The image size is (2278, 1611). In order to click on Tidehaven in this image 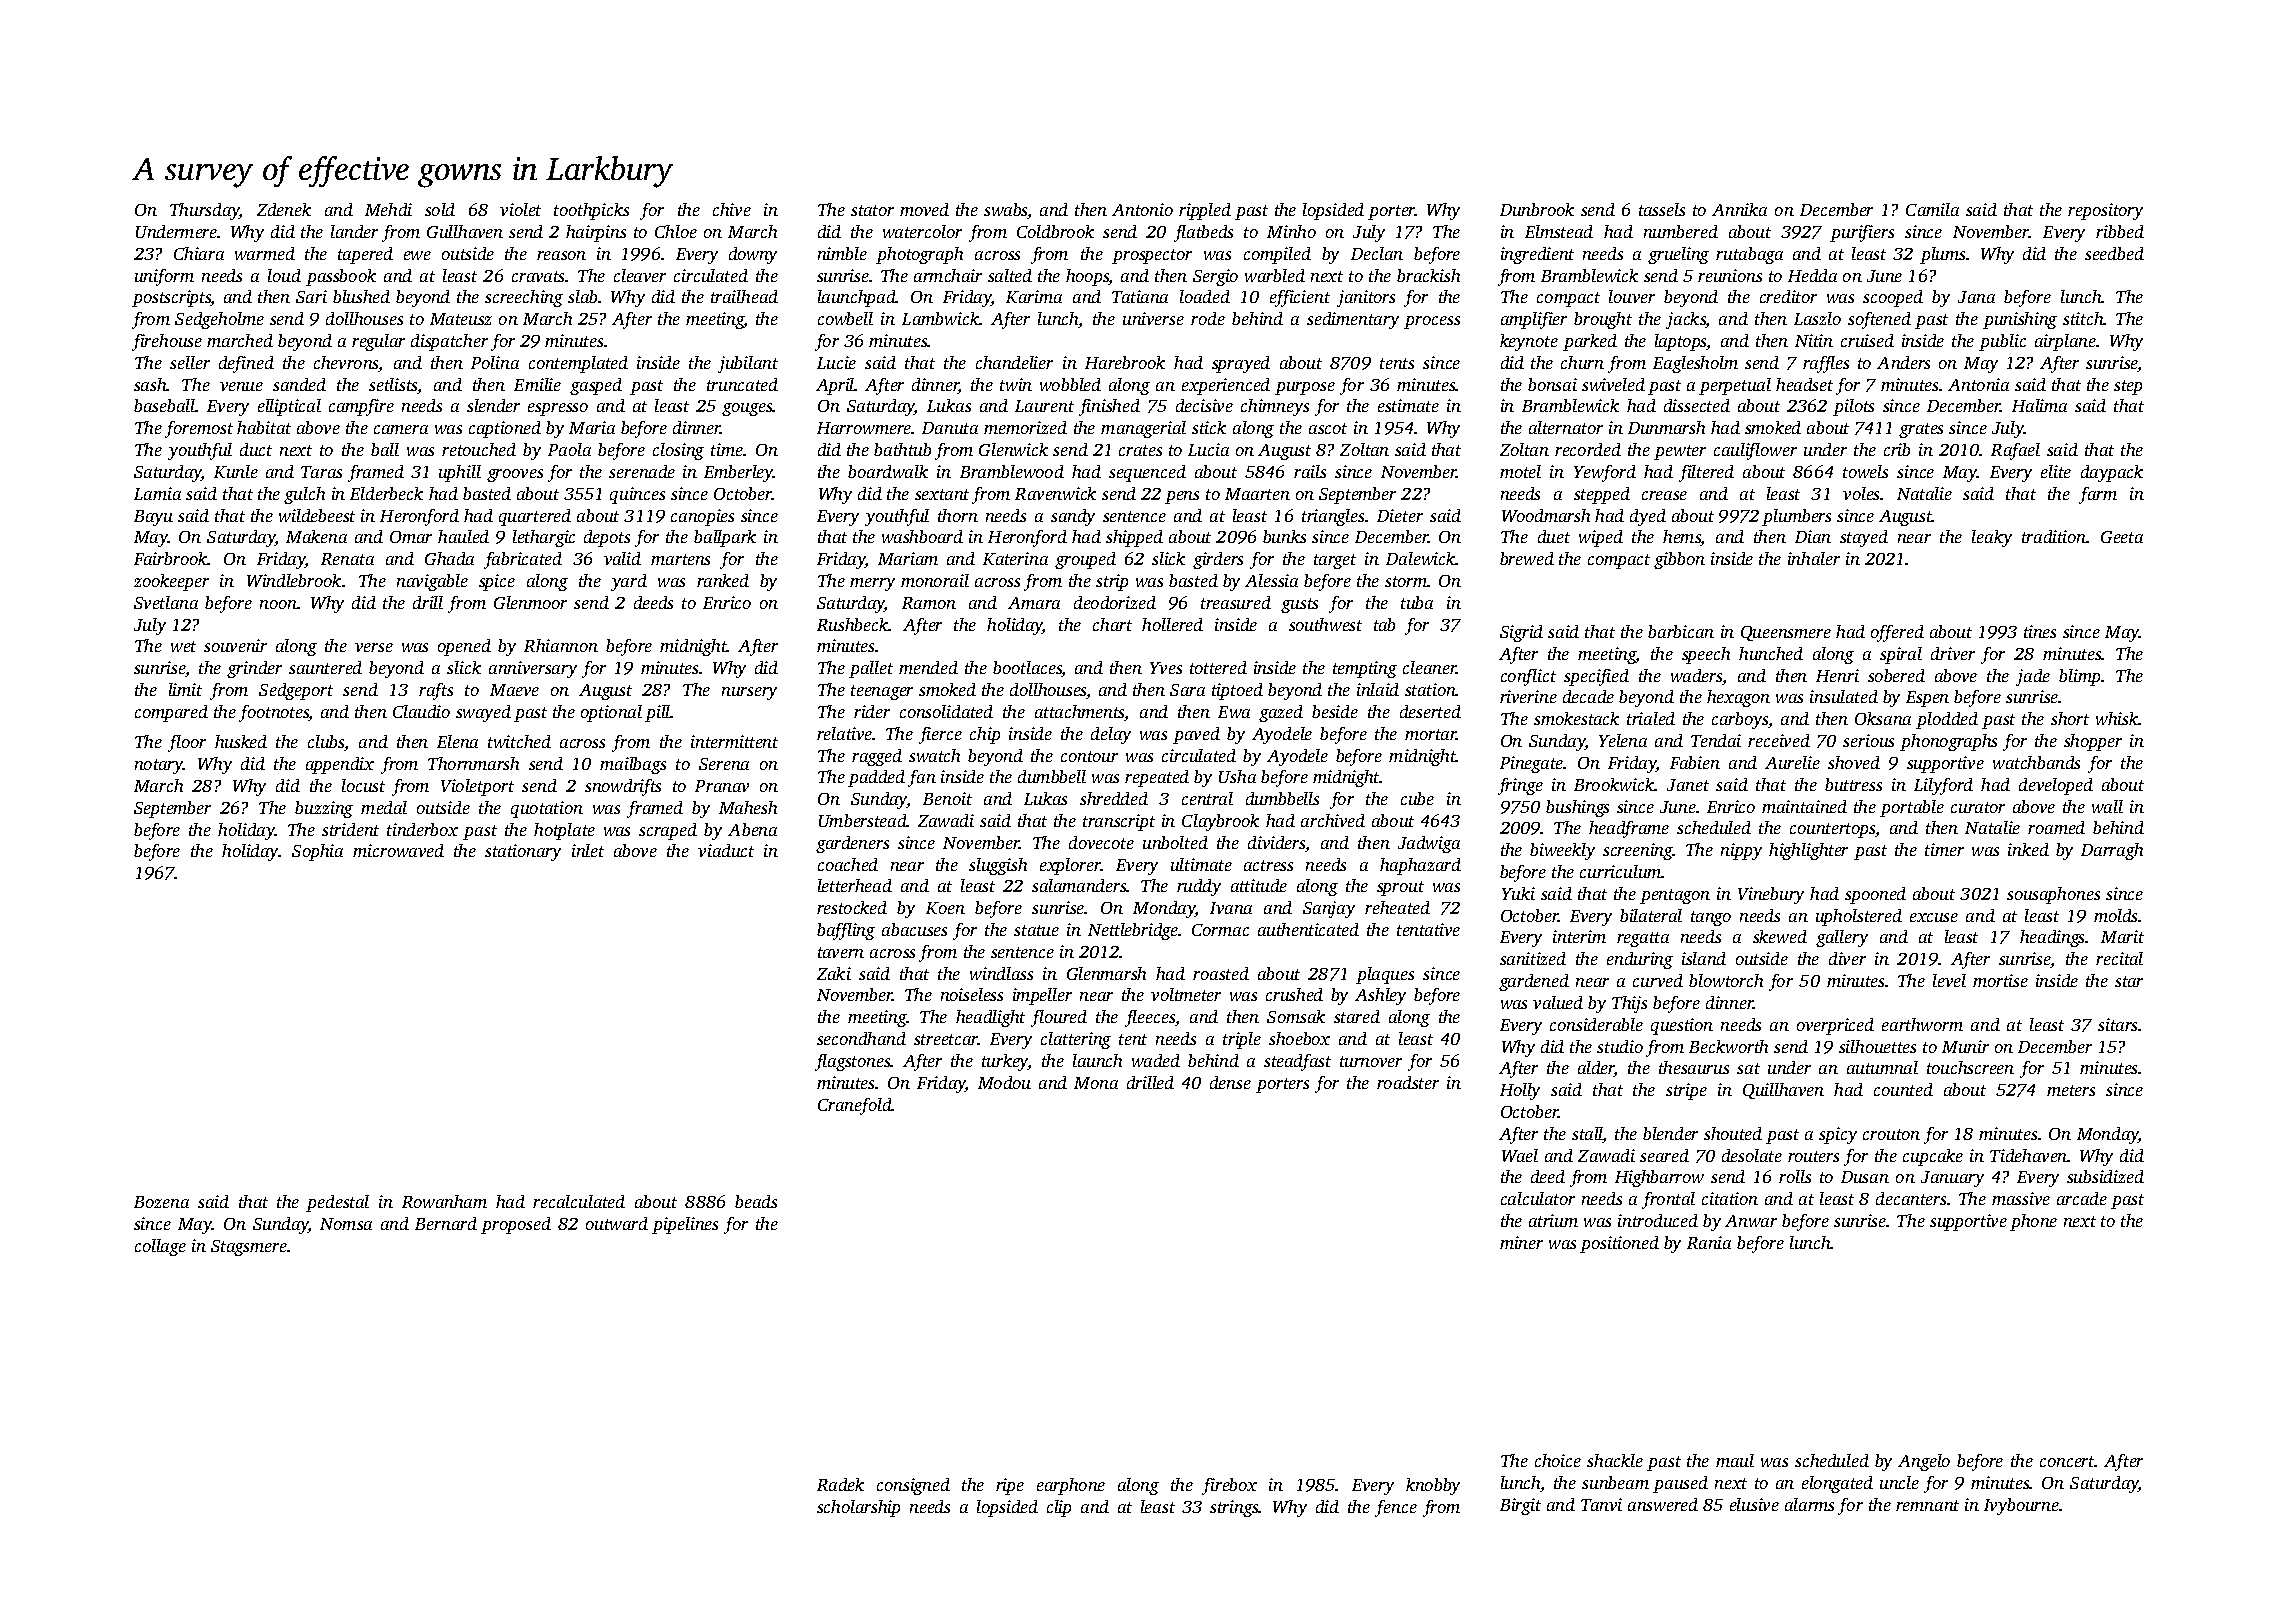, I will do `click(2029, 1155)`.
